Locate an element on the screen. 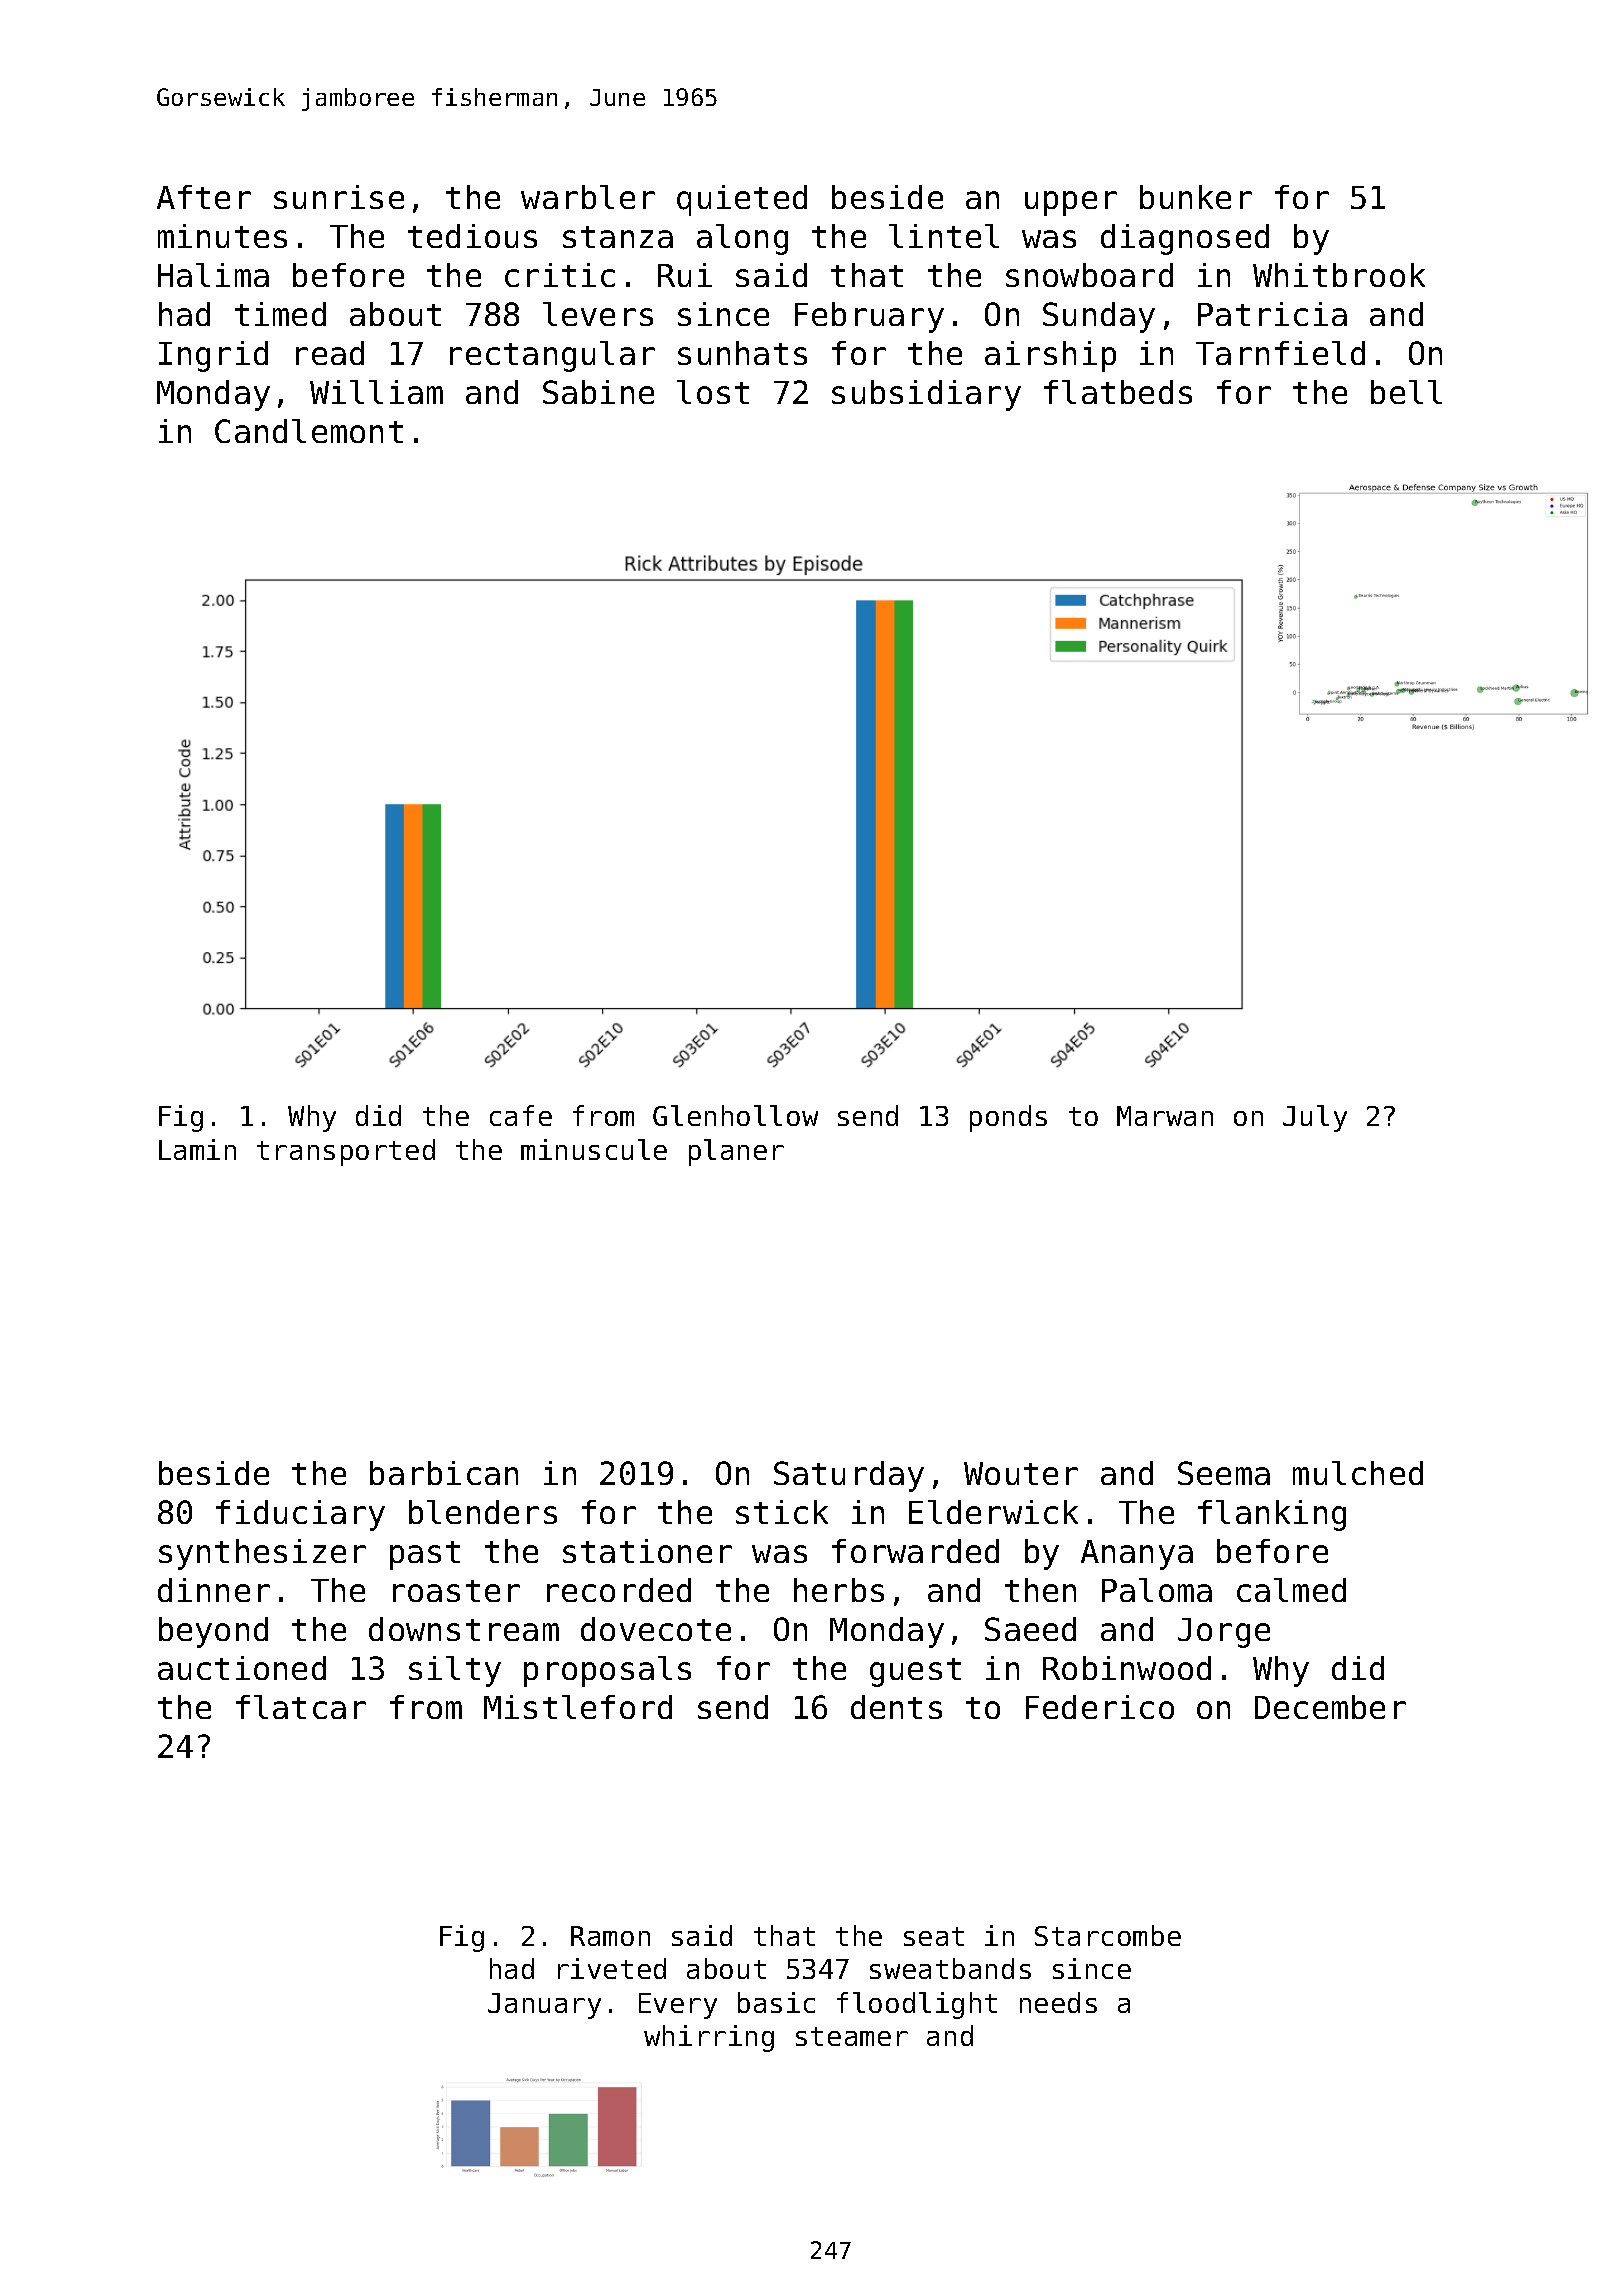  sunrise is located at coordinates (339, 197).
